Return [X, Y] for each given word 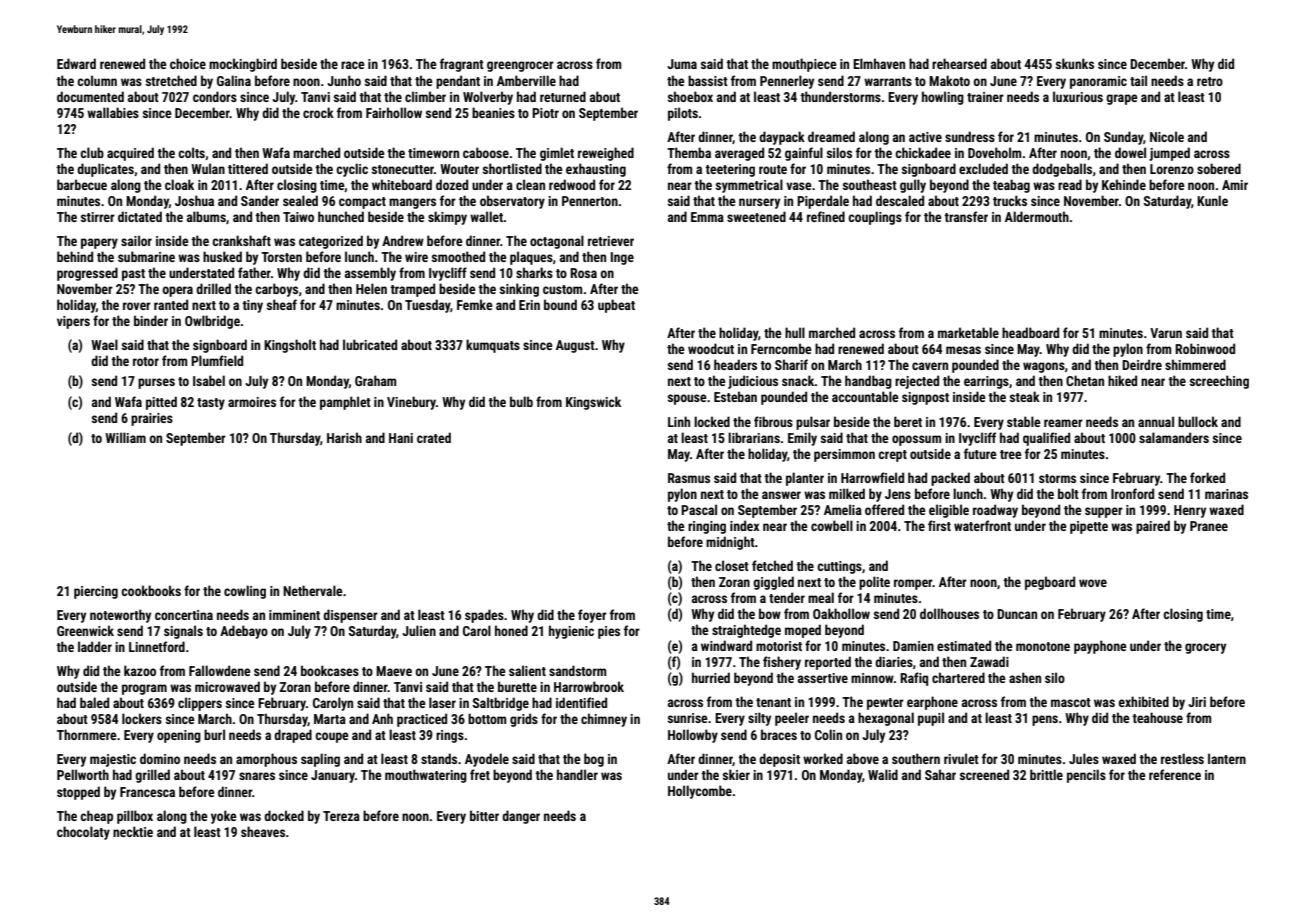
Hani [401, 438]
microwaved [227, 686]
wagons [1044, 367]
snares [257, 776]
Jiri [1197, 702]
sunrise [688, 718]
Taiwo [298, 217]
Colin [828, 734]
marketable [968, 332]
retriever [611, 241]
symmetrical [749, 186]
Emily [802, 439]
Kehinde [1124, 184]
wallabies [113, 112]
